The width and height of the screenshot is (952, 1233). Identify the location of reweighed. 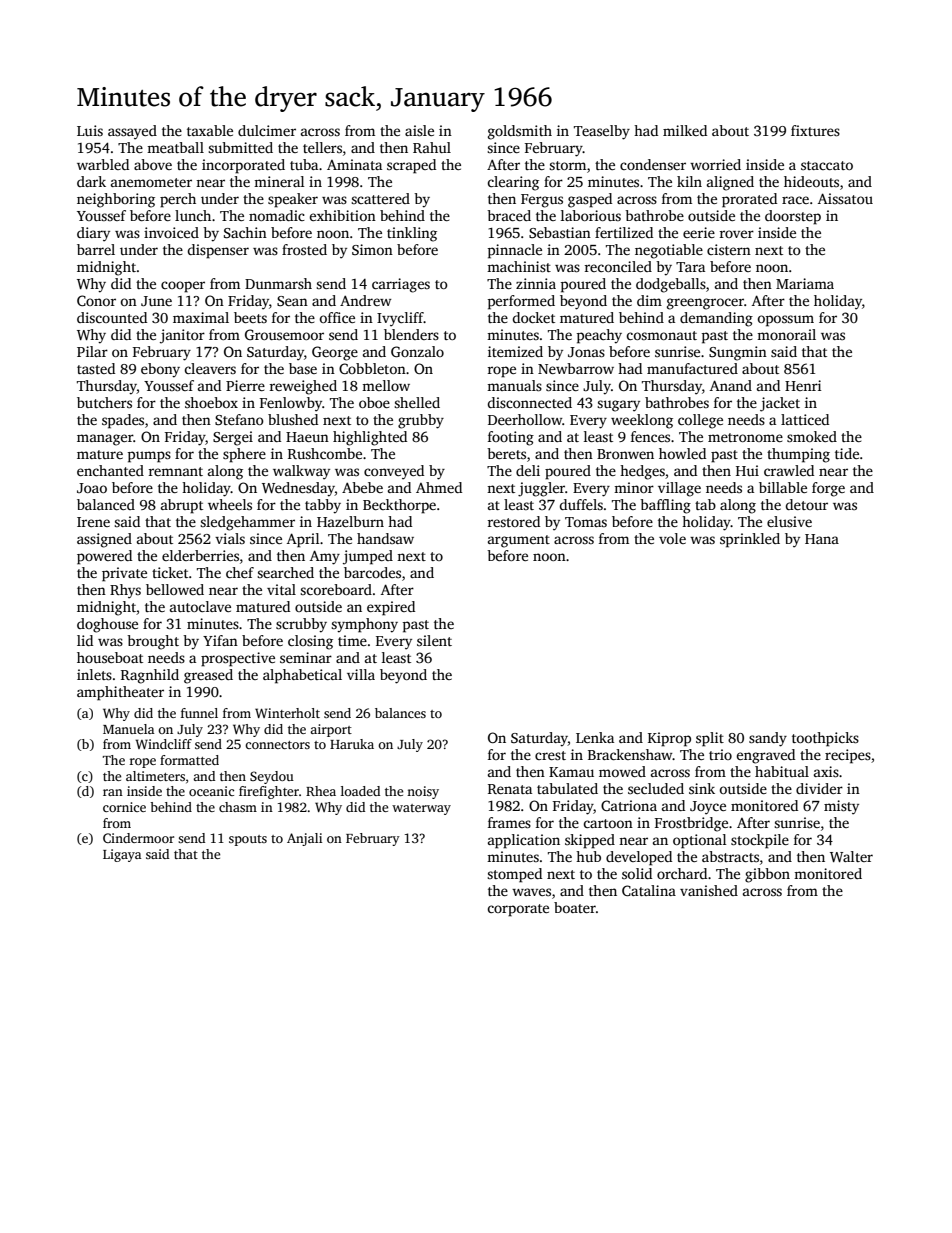
(303, 387).
